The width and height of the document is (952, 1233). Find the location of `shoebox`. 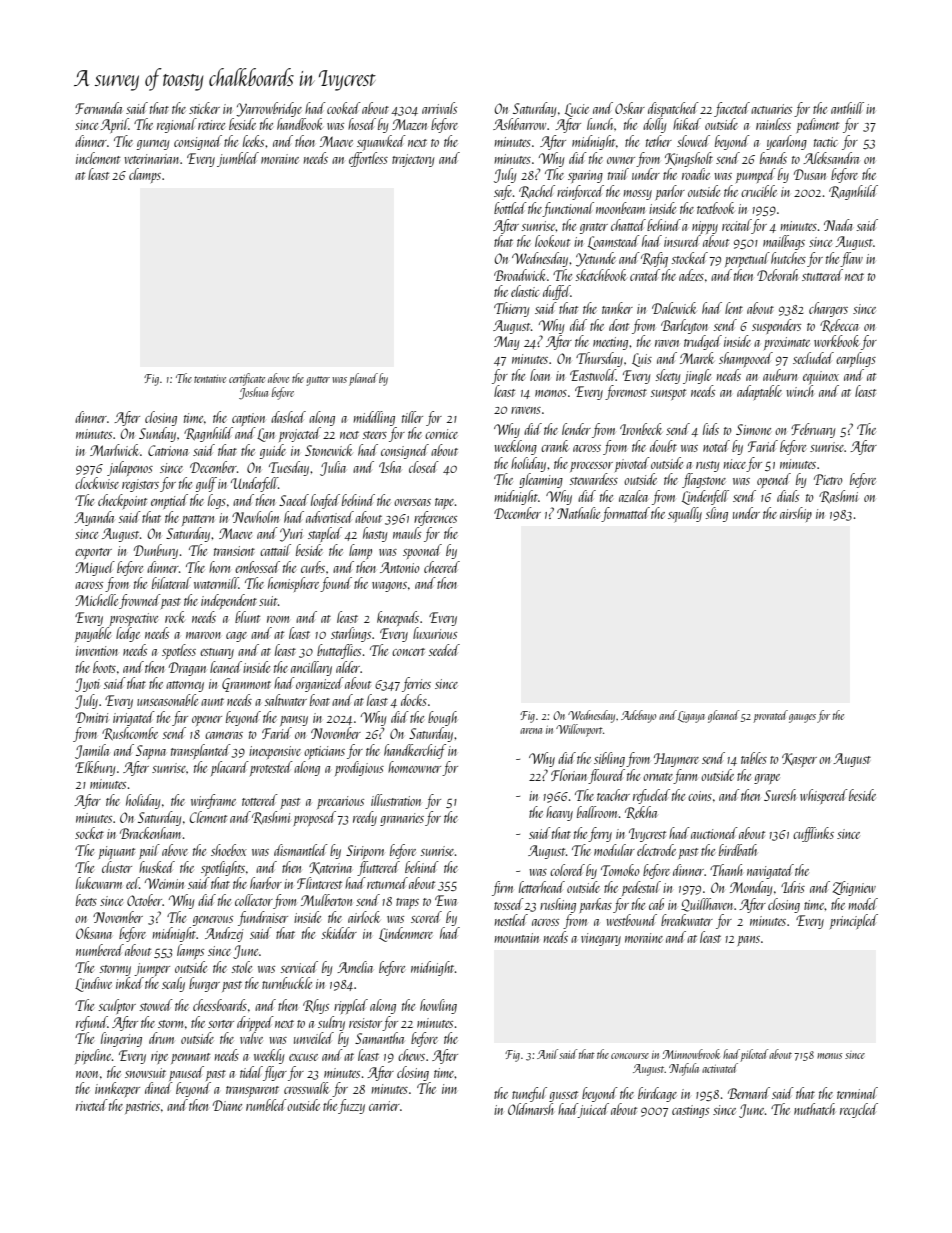

shoebox is located at coordinates (229, 850).
